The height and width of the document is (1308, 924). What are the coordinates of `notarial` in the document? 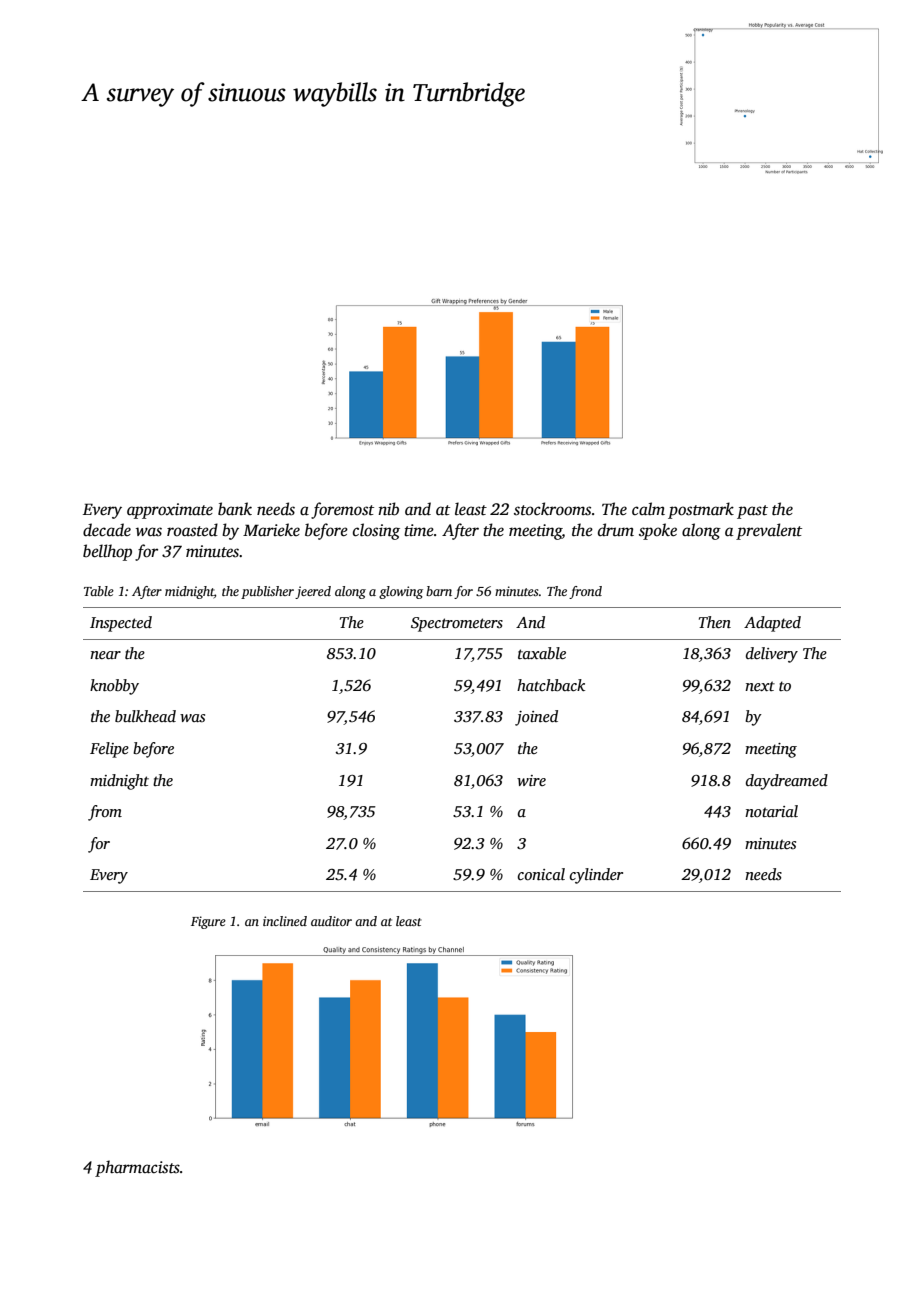 It's located at (771, 811).
